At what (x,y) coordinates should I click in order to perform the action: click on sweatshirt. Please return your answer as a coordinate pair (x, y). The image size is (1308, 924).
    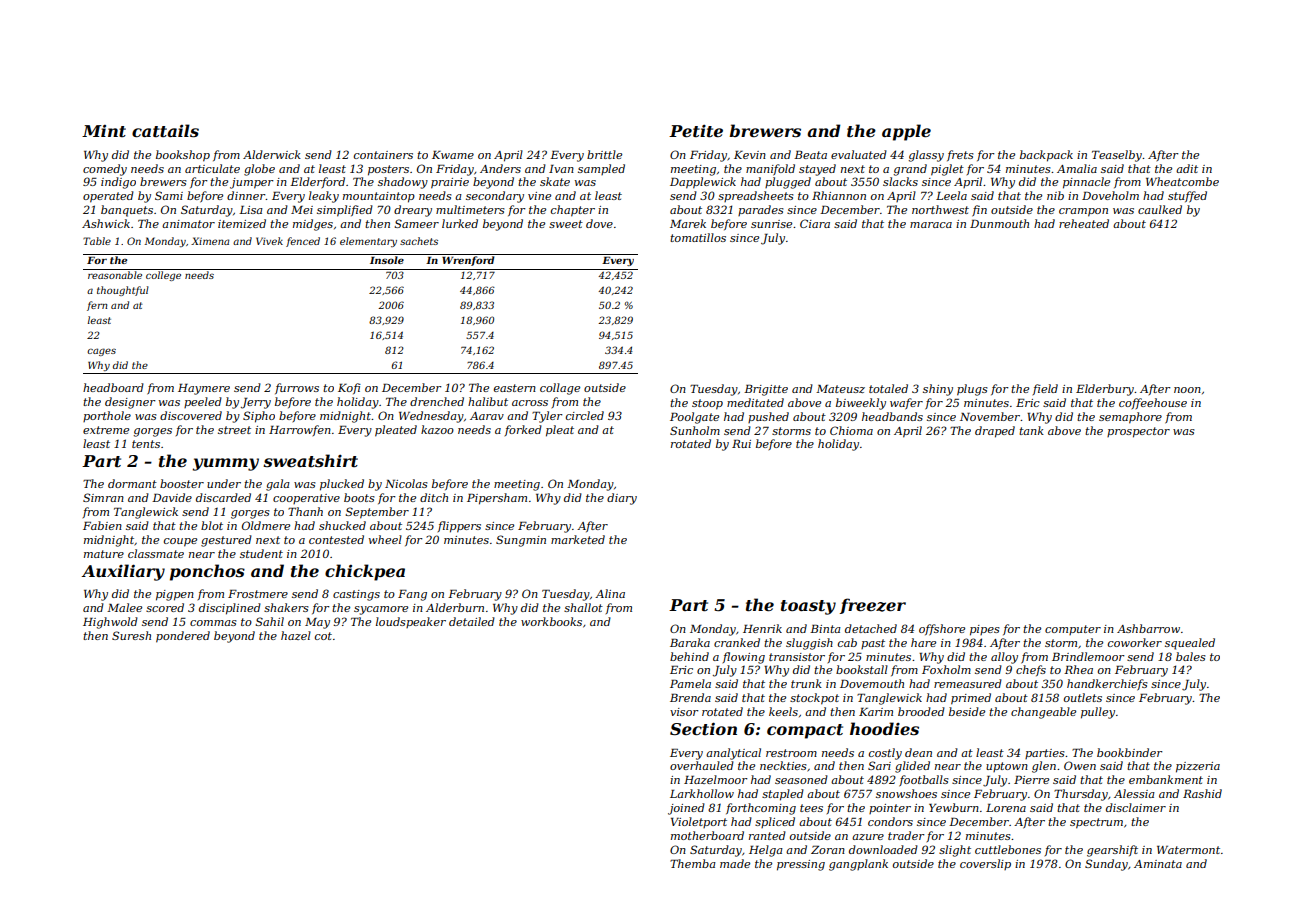
    Looking at the image, I should click on (310, 460).
